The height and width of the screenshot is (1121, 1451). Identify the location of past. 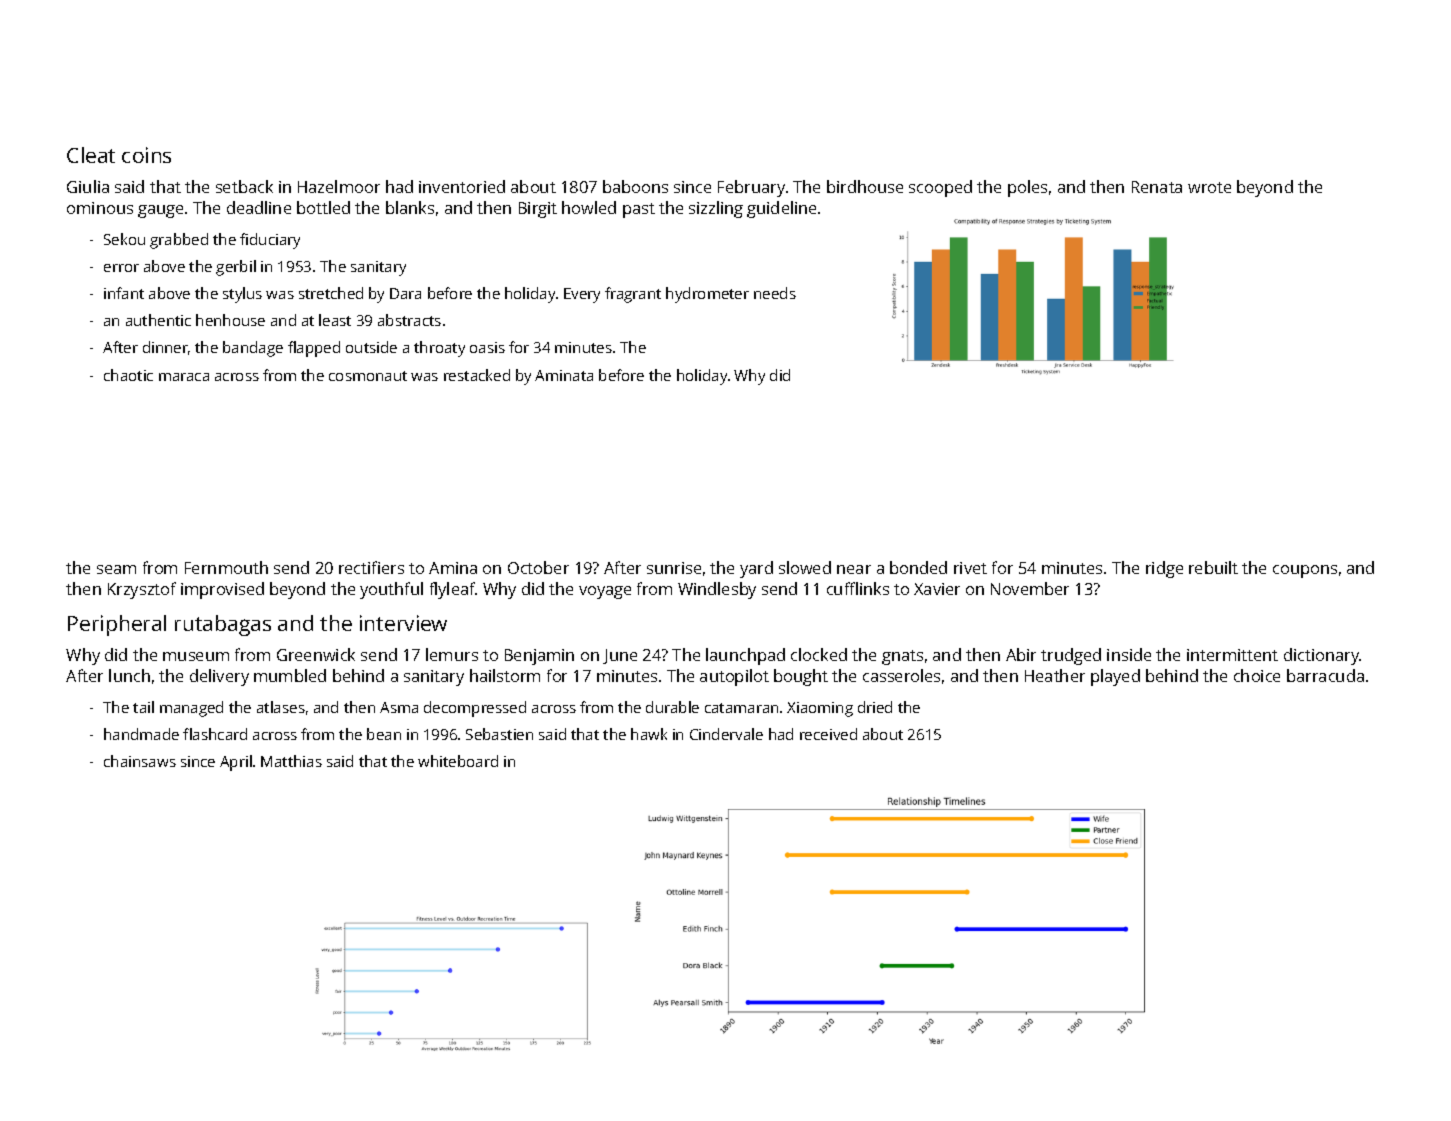
(639, 210).
